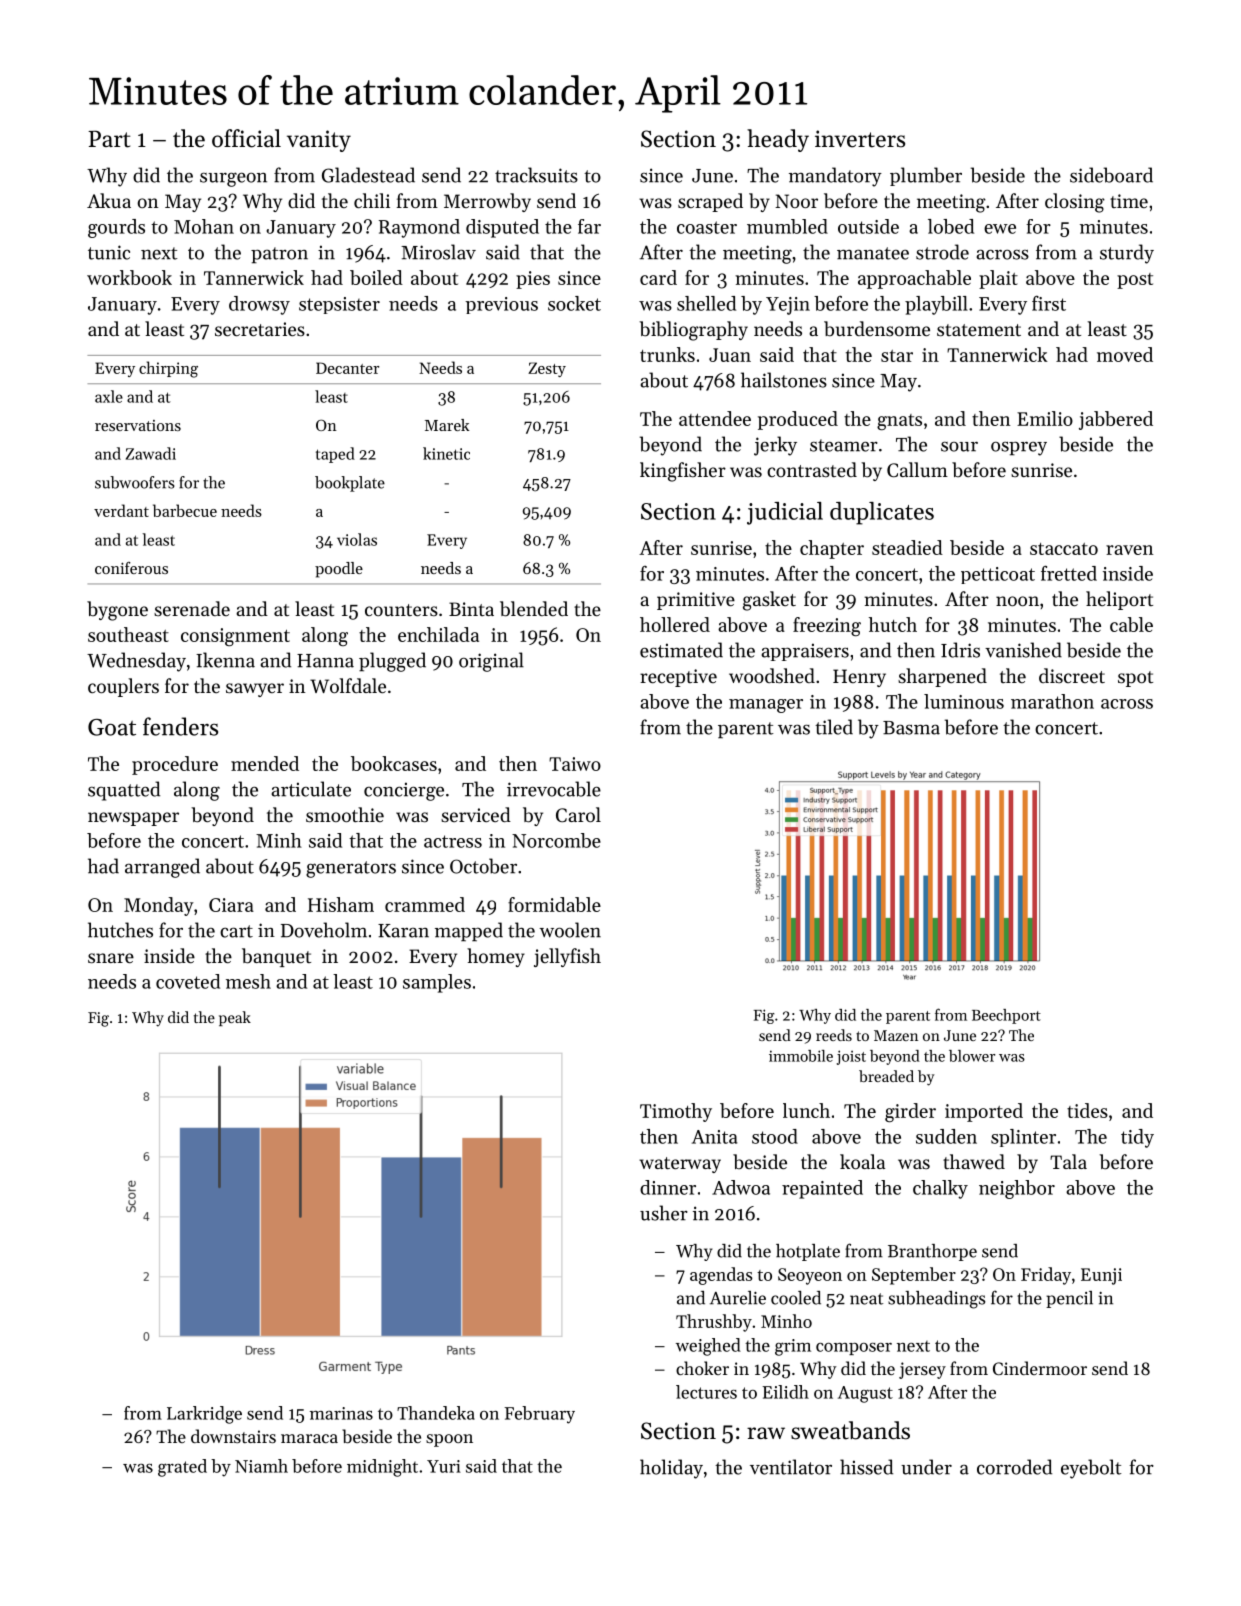 The height and width of the screenshot is (1606, 1241). What do you see at coordinates (109, 139) in the screenshot?
I see `Part` at bounding box center [109, 139].
